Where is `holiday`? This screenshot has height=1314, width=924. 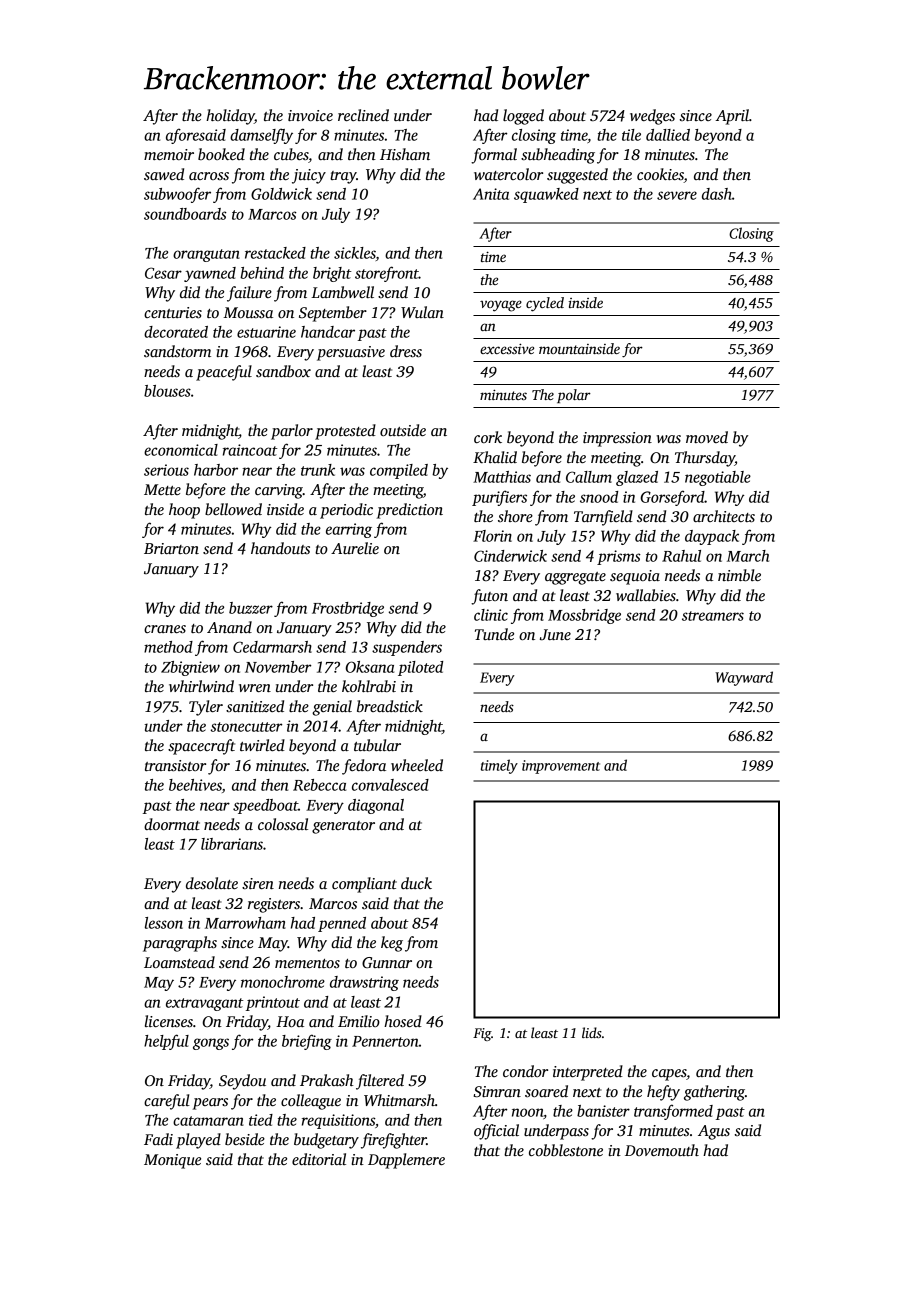
holiday is located at coordinates (230, 117).
